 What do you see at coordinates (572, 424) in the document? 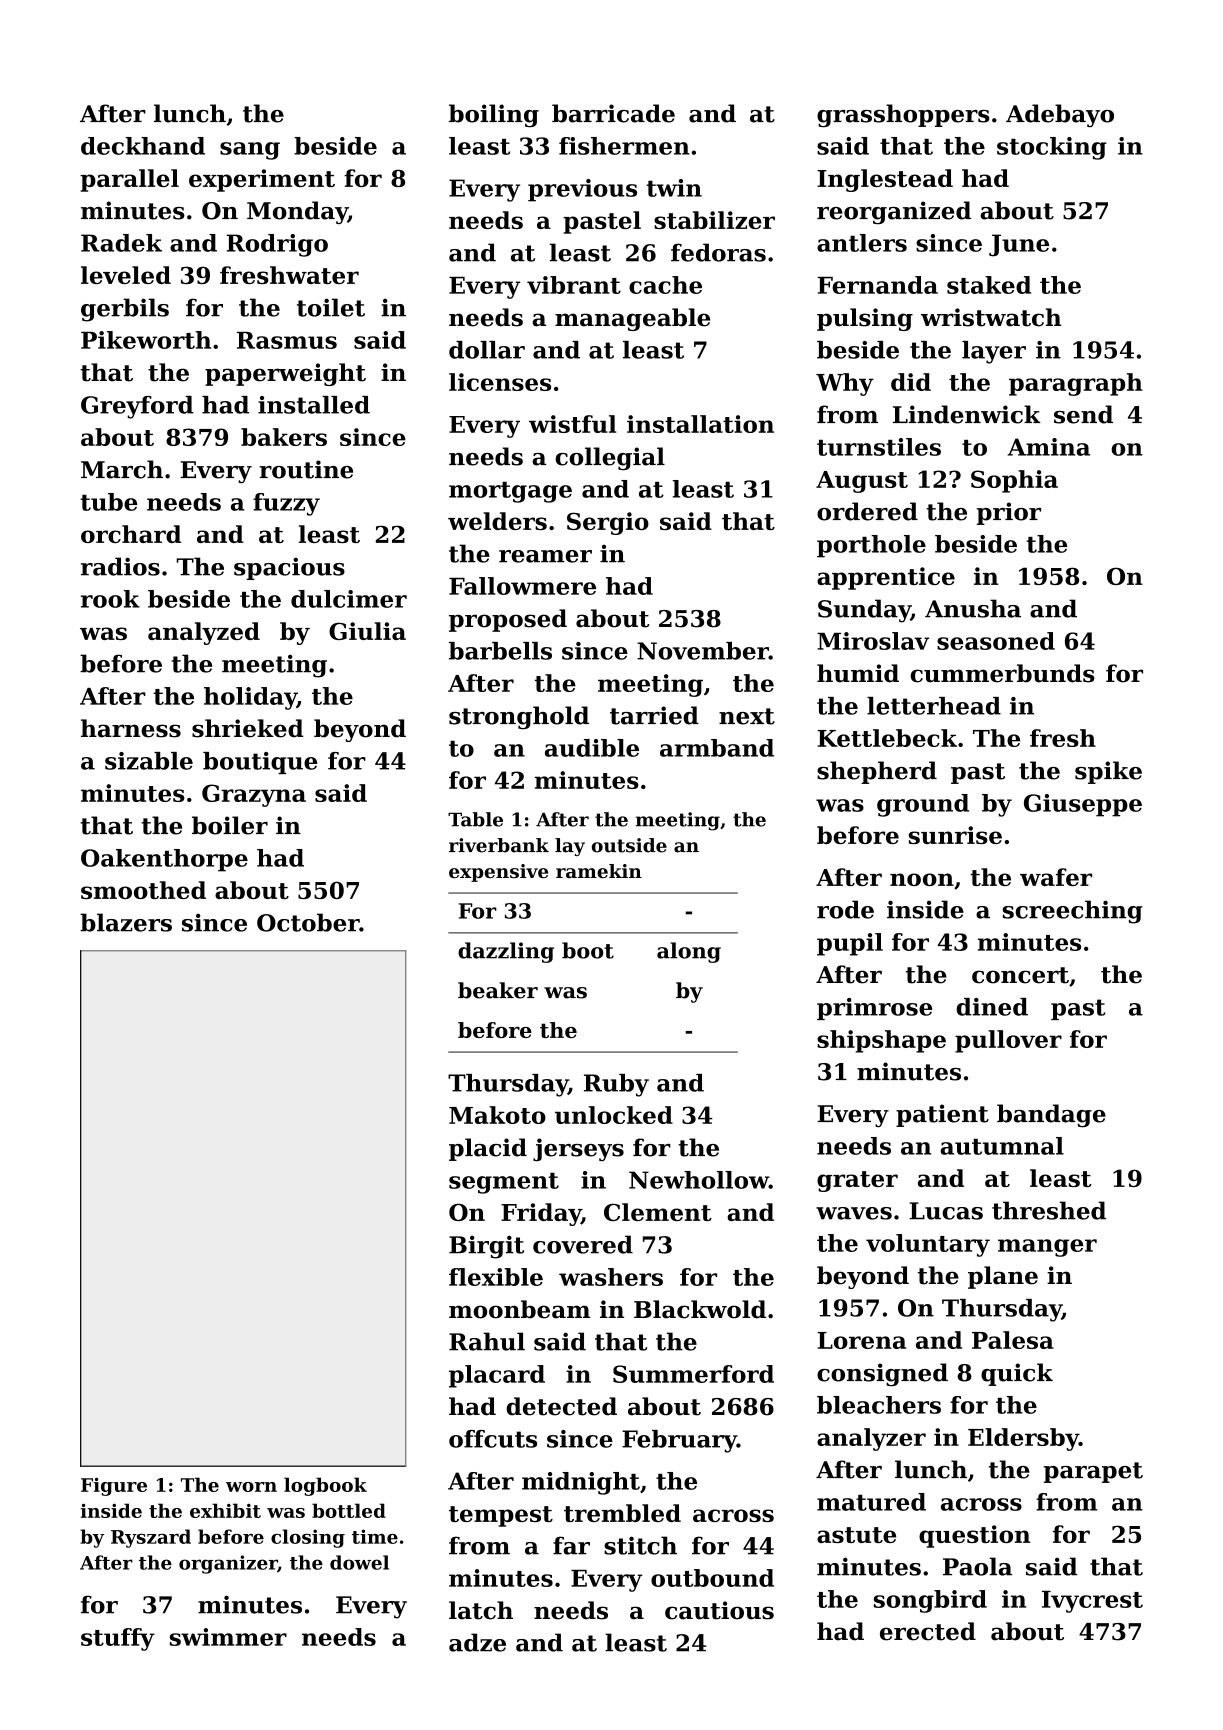
I see `wistful` at bounding box center [572, 424].
